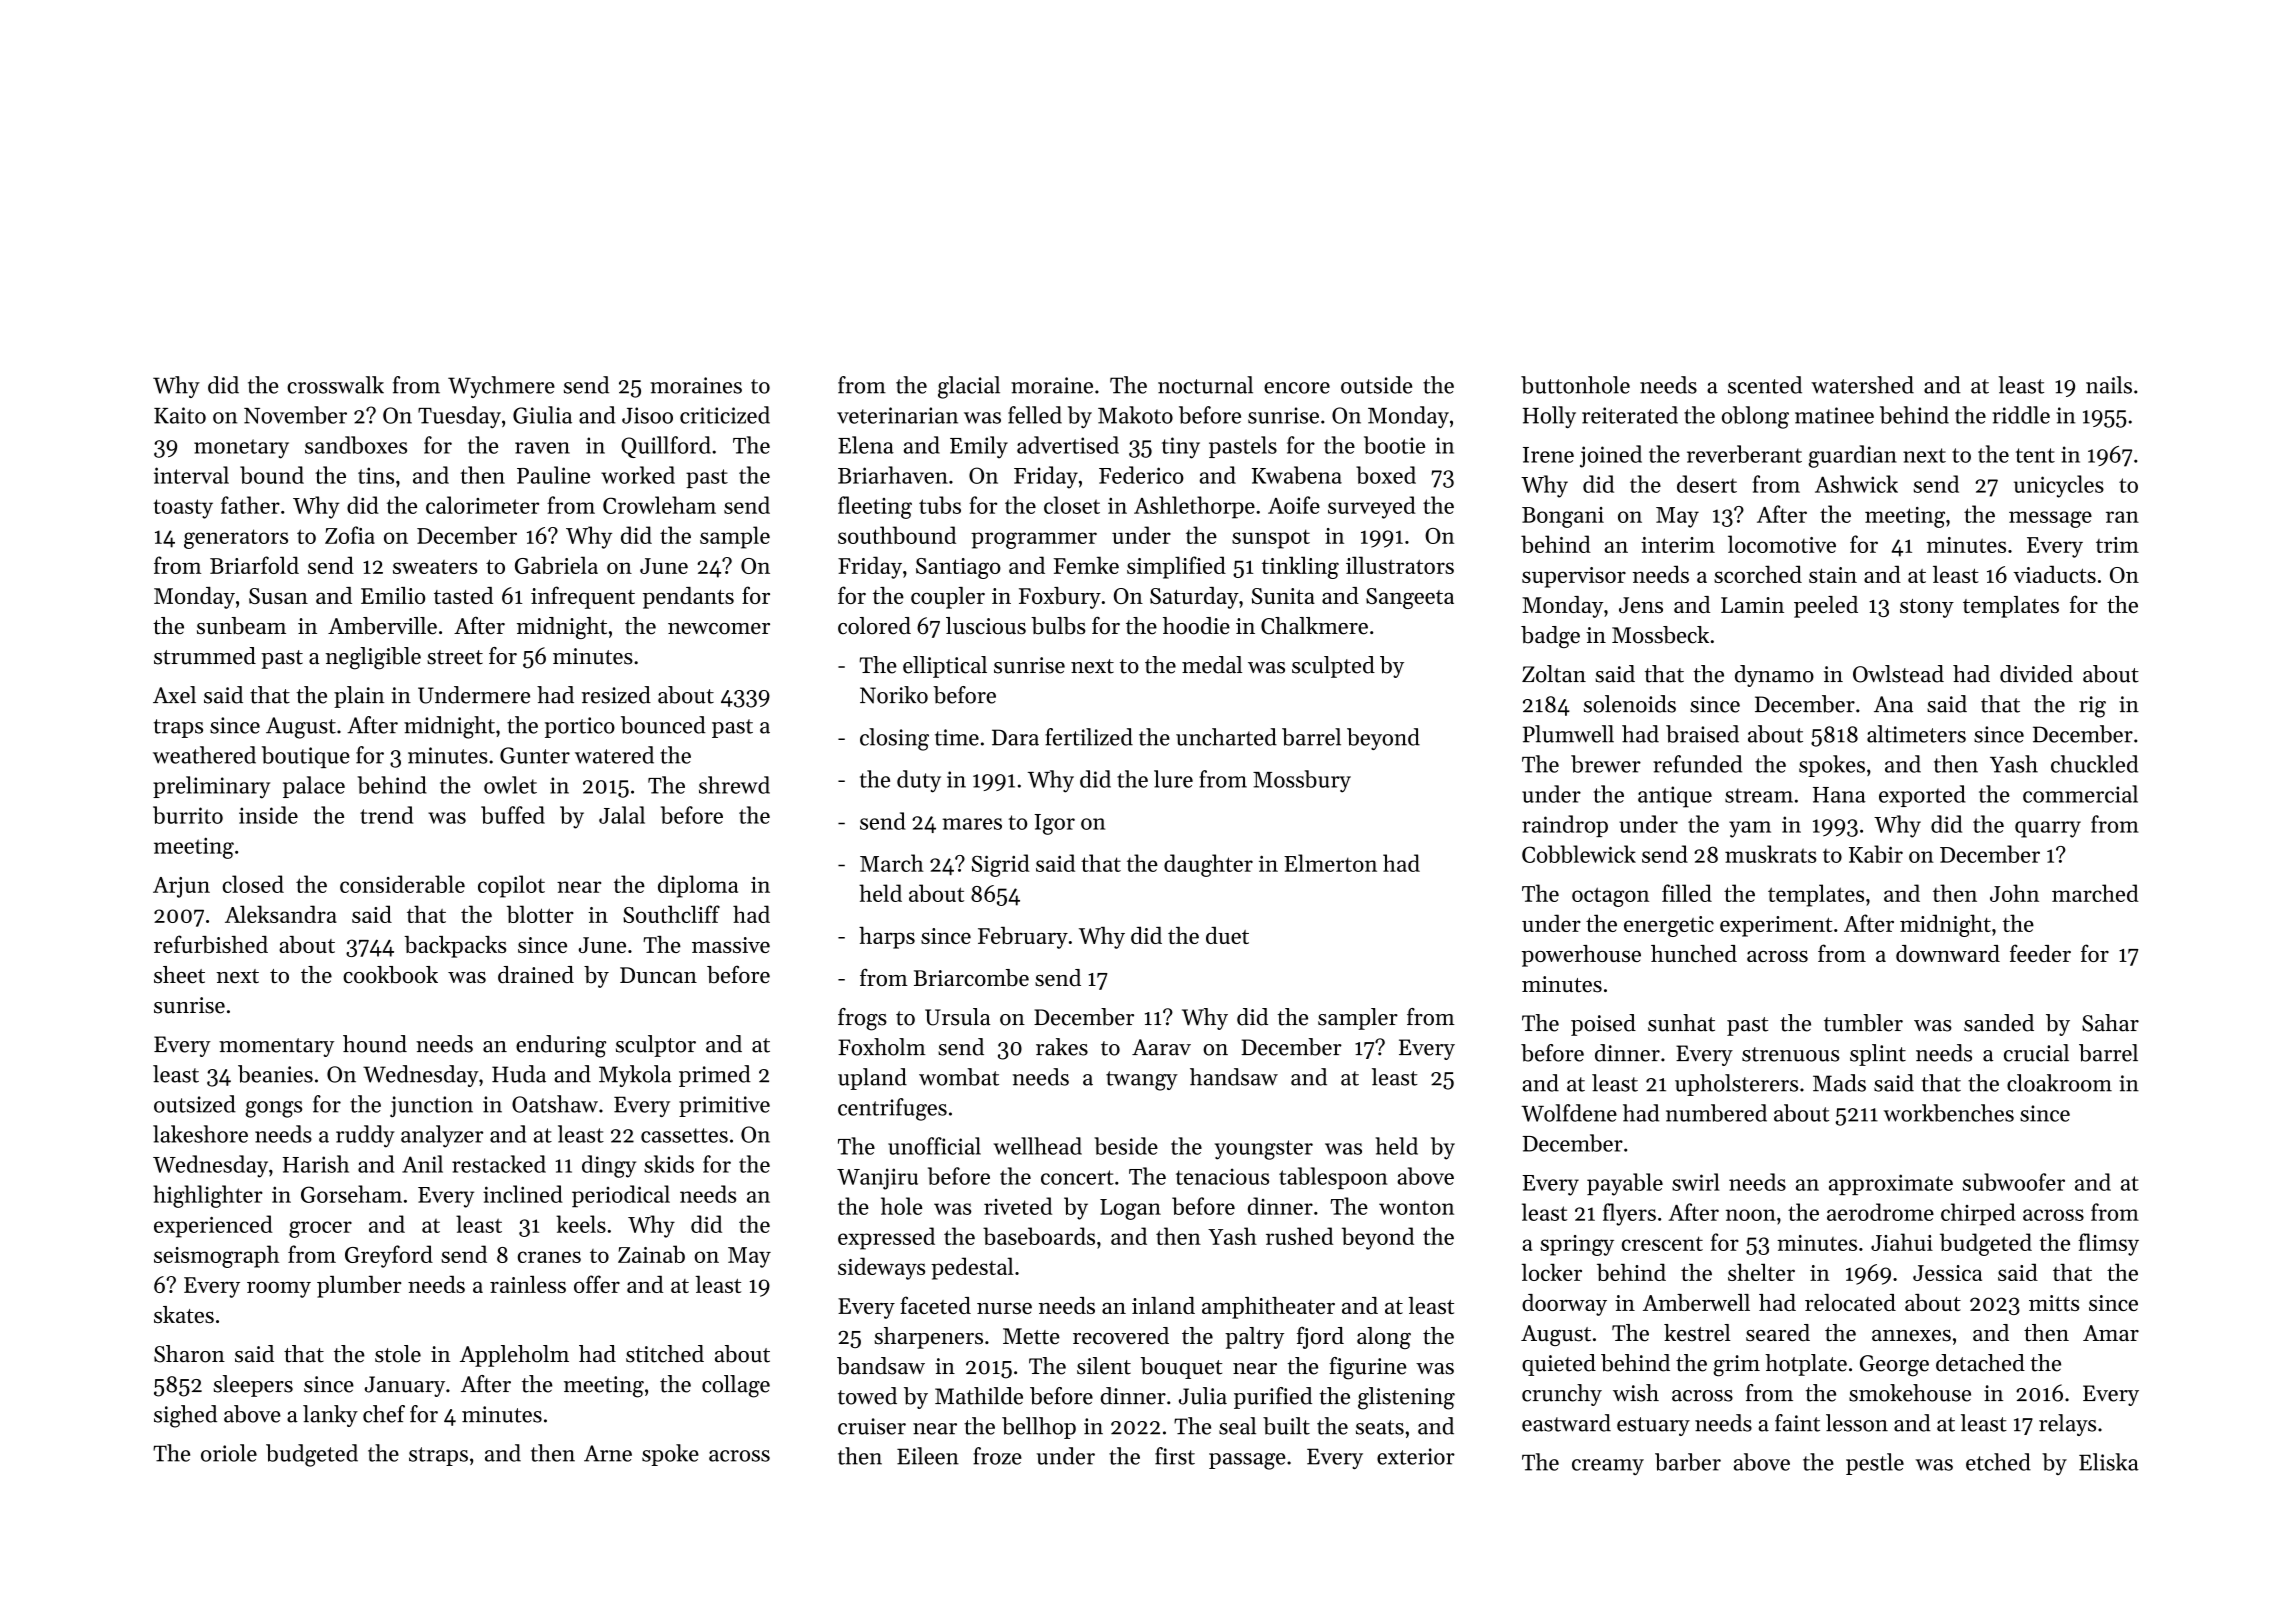 The width and height of the image is (2292, 1620). Describe the element at coordinates (405, 1386) in the image. I see `January` at that location.
